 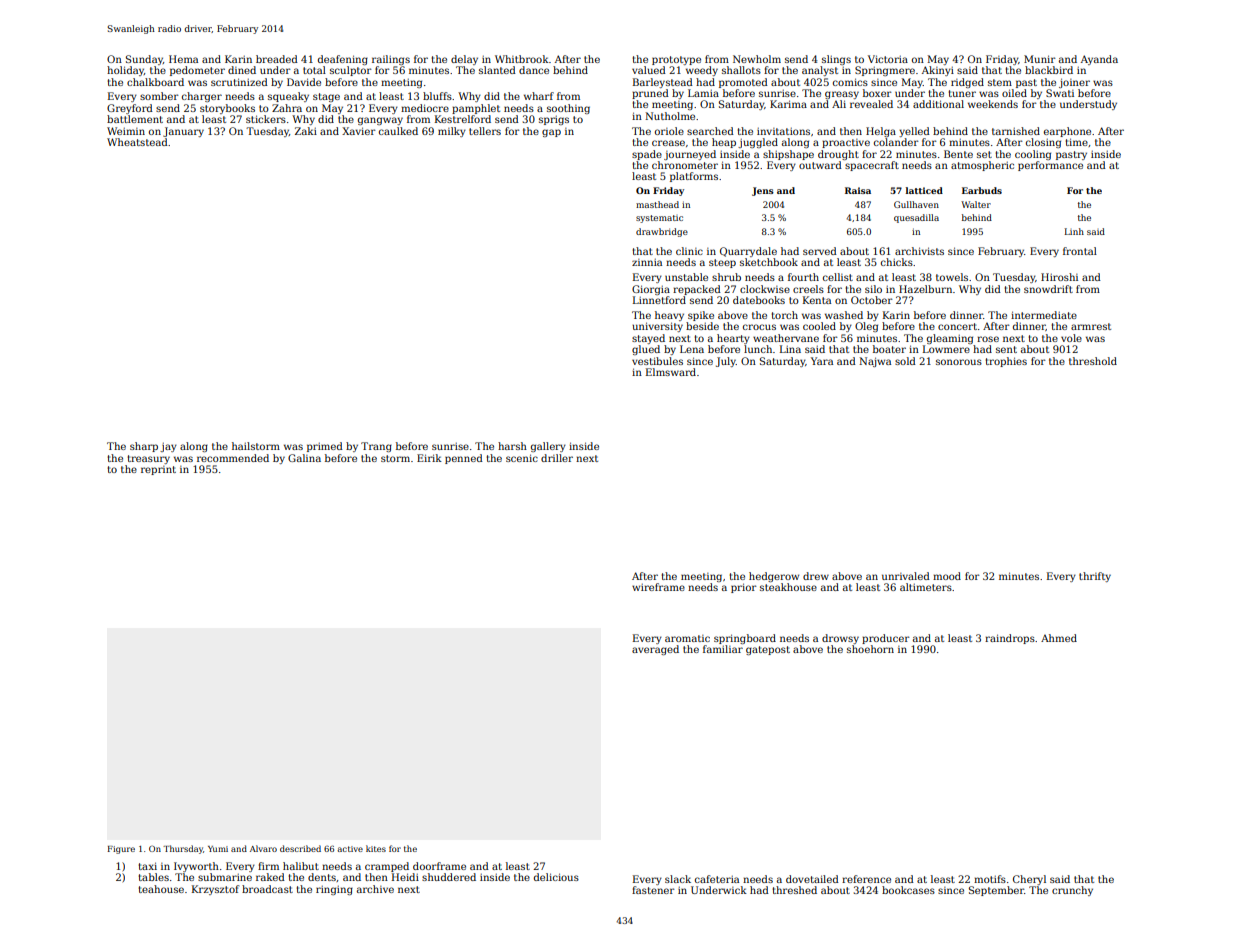 What do you see at coordinates (158, 470) in the image?
I see `reprint` at bounding box center [158, 470].
